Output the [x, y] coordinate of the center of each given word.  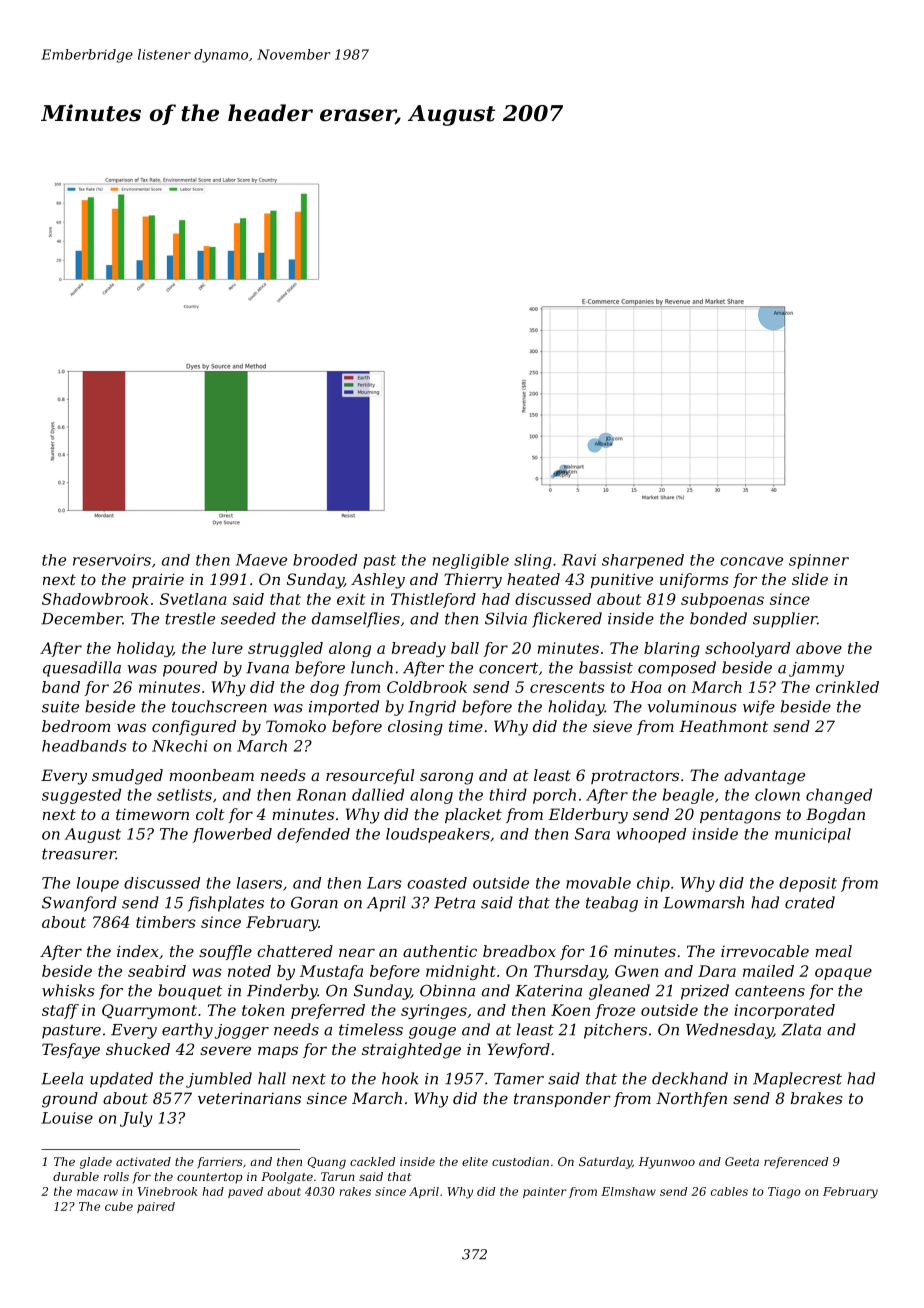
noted [249, 971]
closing [415, 728]
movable [598, 883]
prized [705, 992]
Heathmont [723, 726]
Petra [454, 903]
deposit [808, 884]
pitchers [615, 1031]
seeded [248, 618]
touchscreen [219, 706]
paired [156, 1207]
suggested [81, 796]
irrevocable [765, 951]
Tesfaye [71, 1051]
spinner [819, 561]
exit [351, 599]
